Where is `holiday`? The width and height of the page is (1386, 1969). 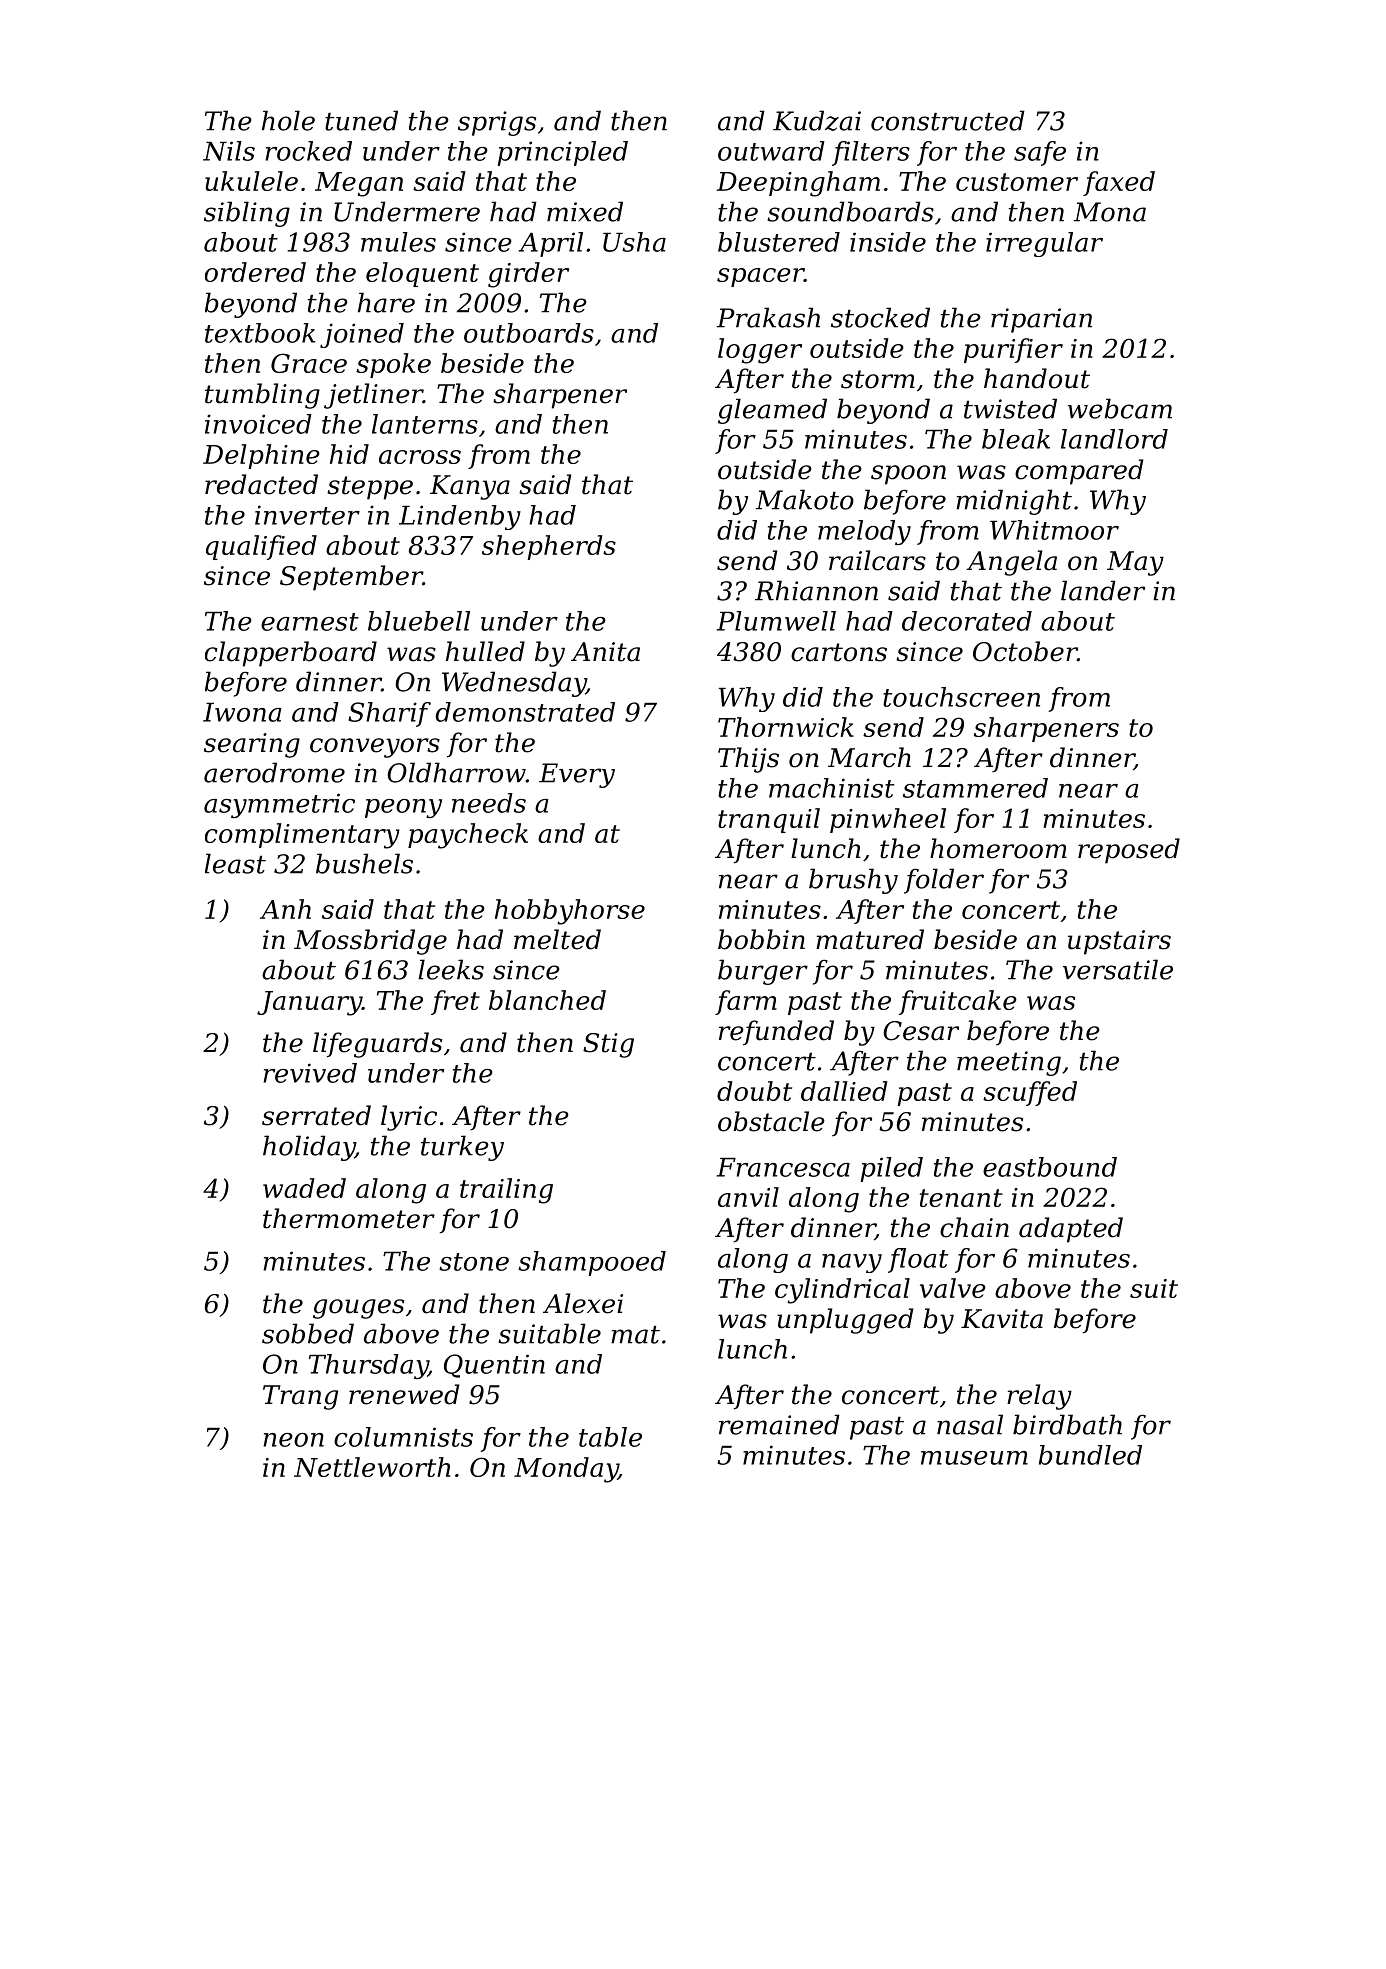 holiday is located at coordinates (309, 1148).
